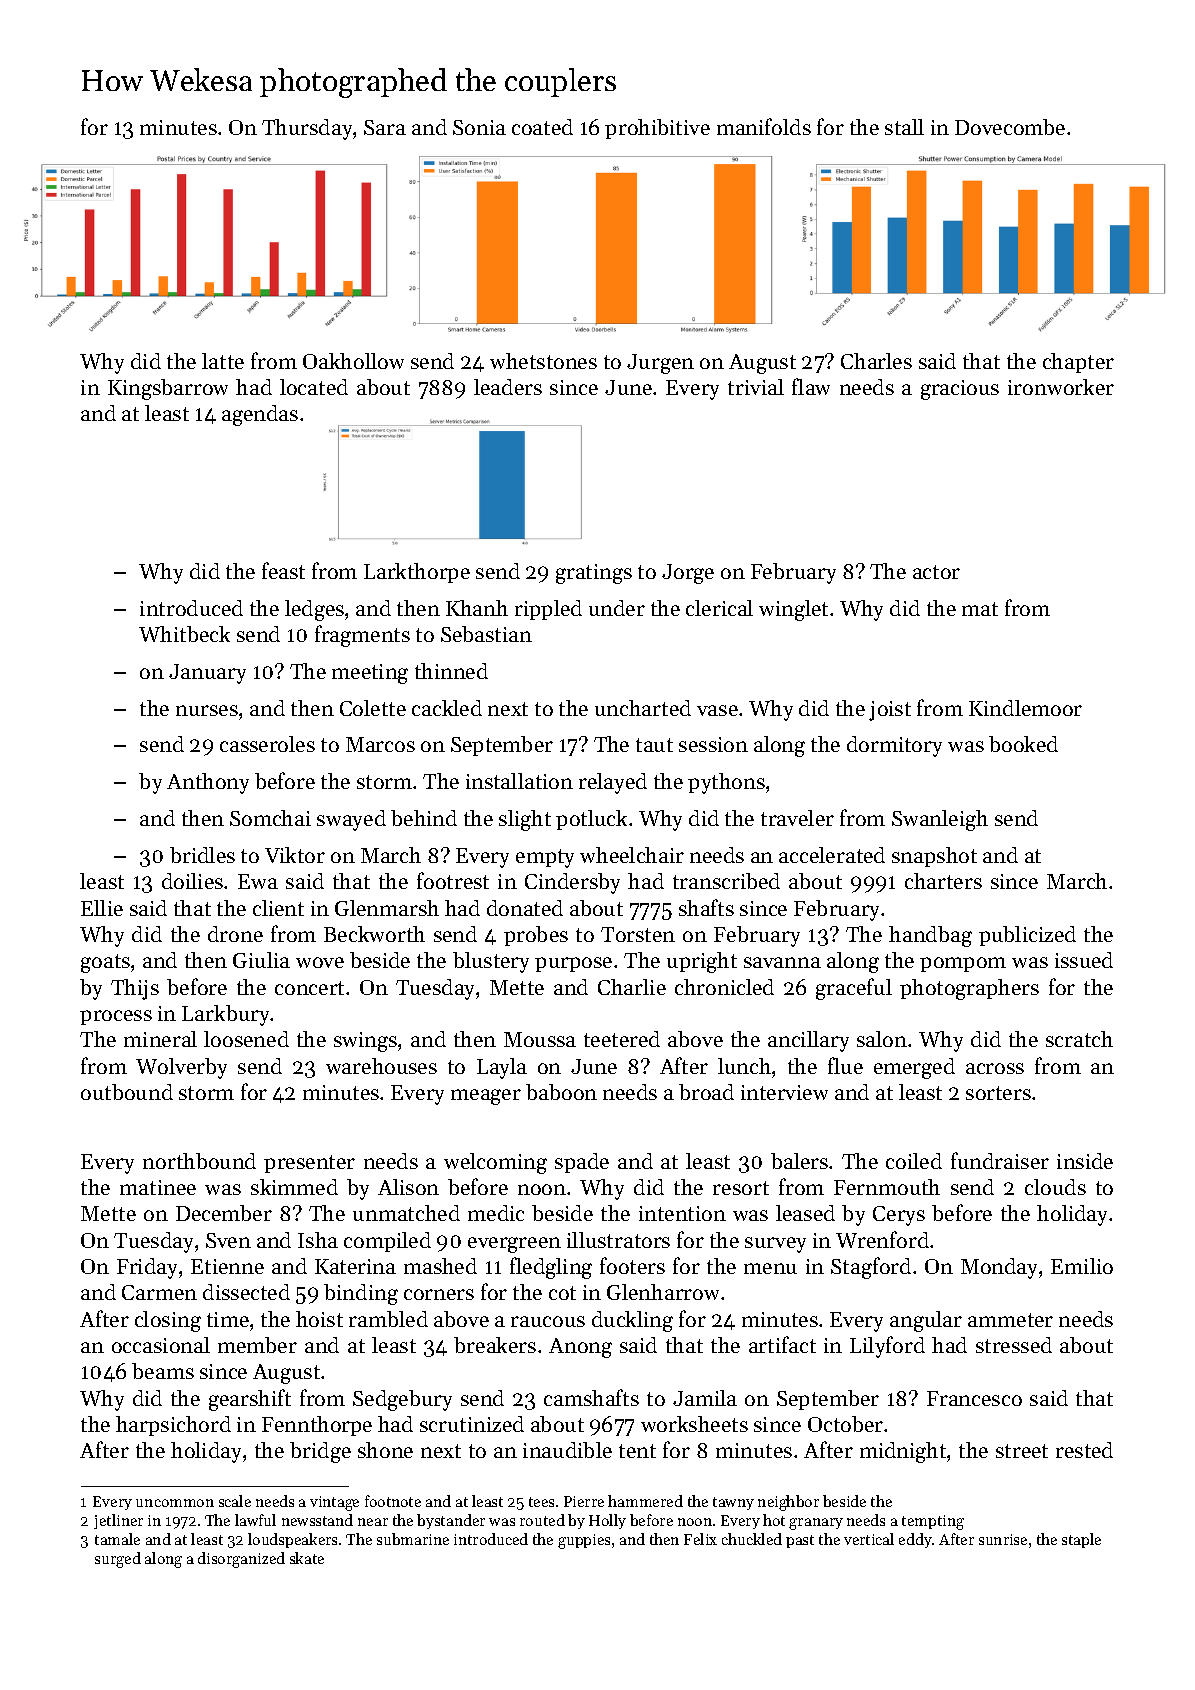 This image has height=1690, width=1195. I want to click on Dovecombe, so click(1010, 127).
